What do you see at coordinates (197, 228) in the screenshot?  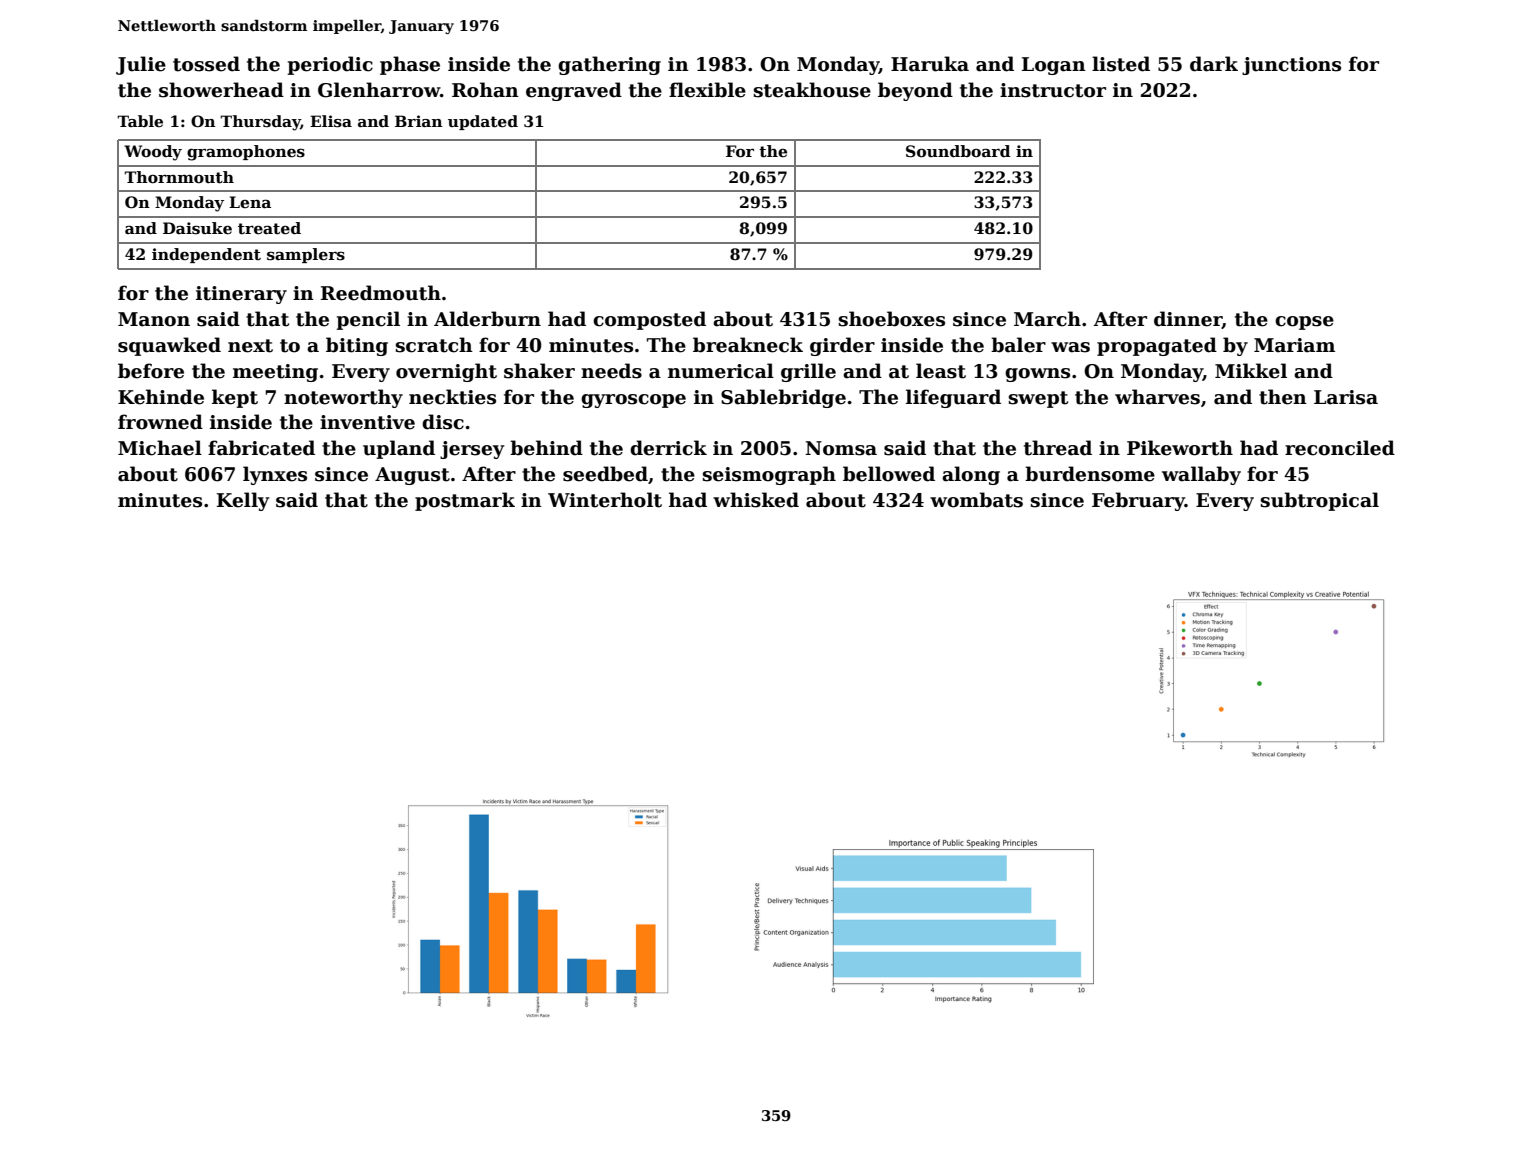 I see `Daisuke` at bounding box center [197, 228].
